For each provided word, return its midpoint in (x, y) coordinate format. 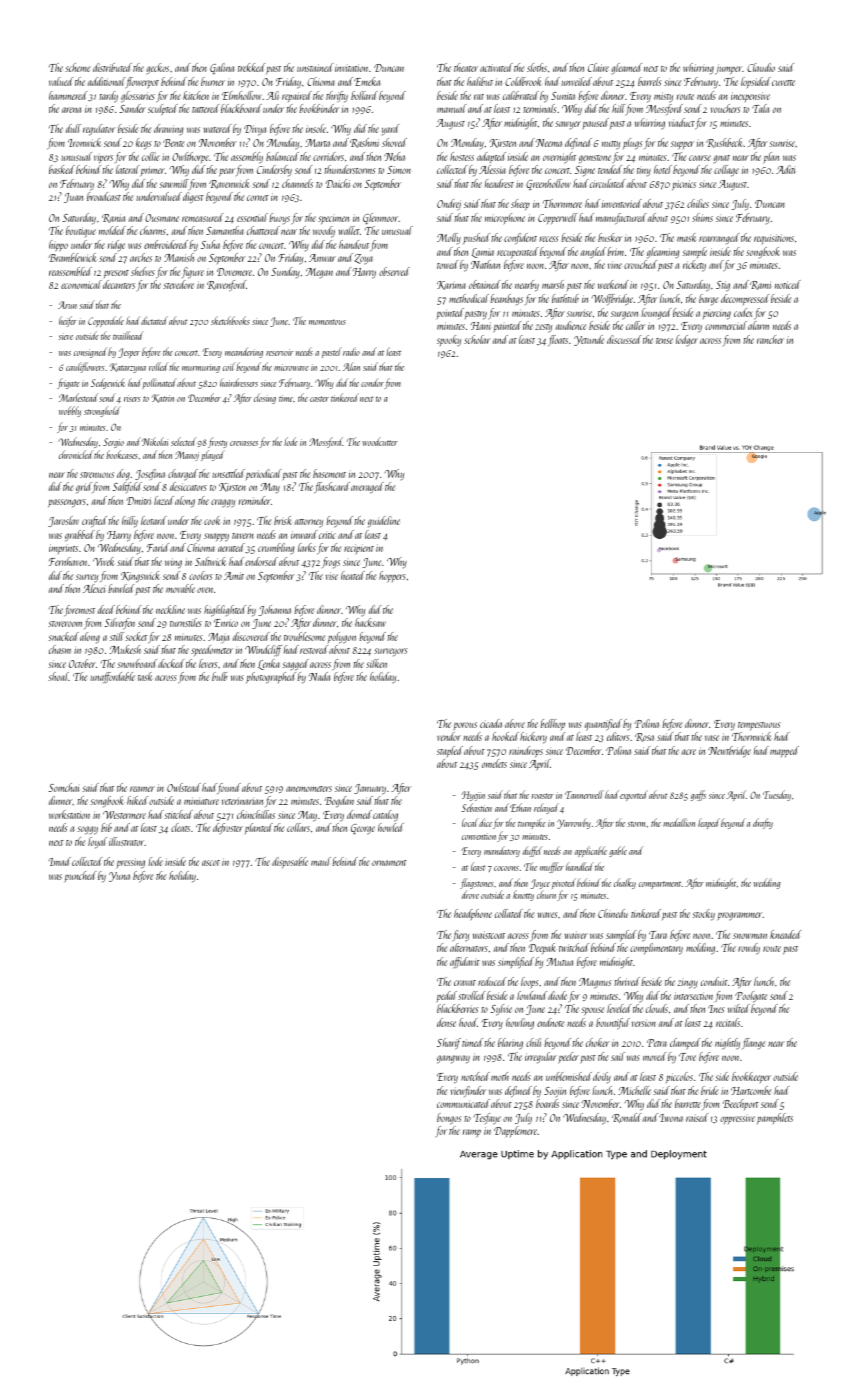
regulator (99, 130)
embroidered (166, 244)
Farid (158, 547)
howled (391, 827)
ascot (211, 863)
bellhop (552, 724)
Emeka (367, 81)
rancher (770, 339)
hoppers (392, 577)
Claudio (761, 67)
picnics (684, 185)
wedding (766, 883)
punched (80, 877)
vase (712, 738)
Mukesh (125, 649)
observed (394, 271)
